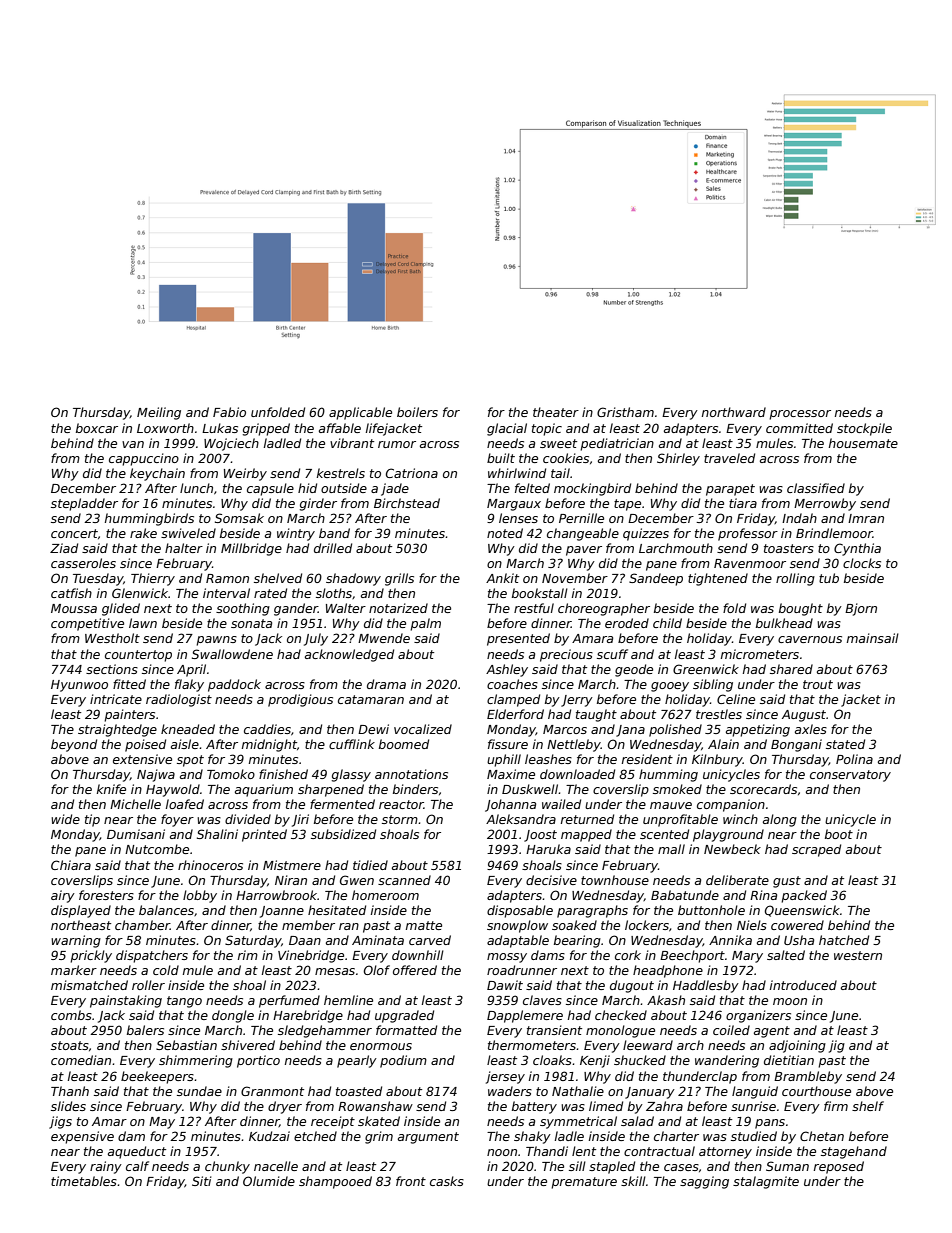  What do you see at coordinates (84, 504) in the document?
I see `stepladder` at bounding box center [84, 504].
